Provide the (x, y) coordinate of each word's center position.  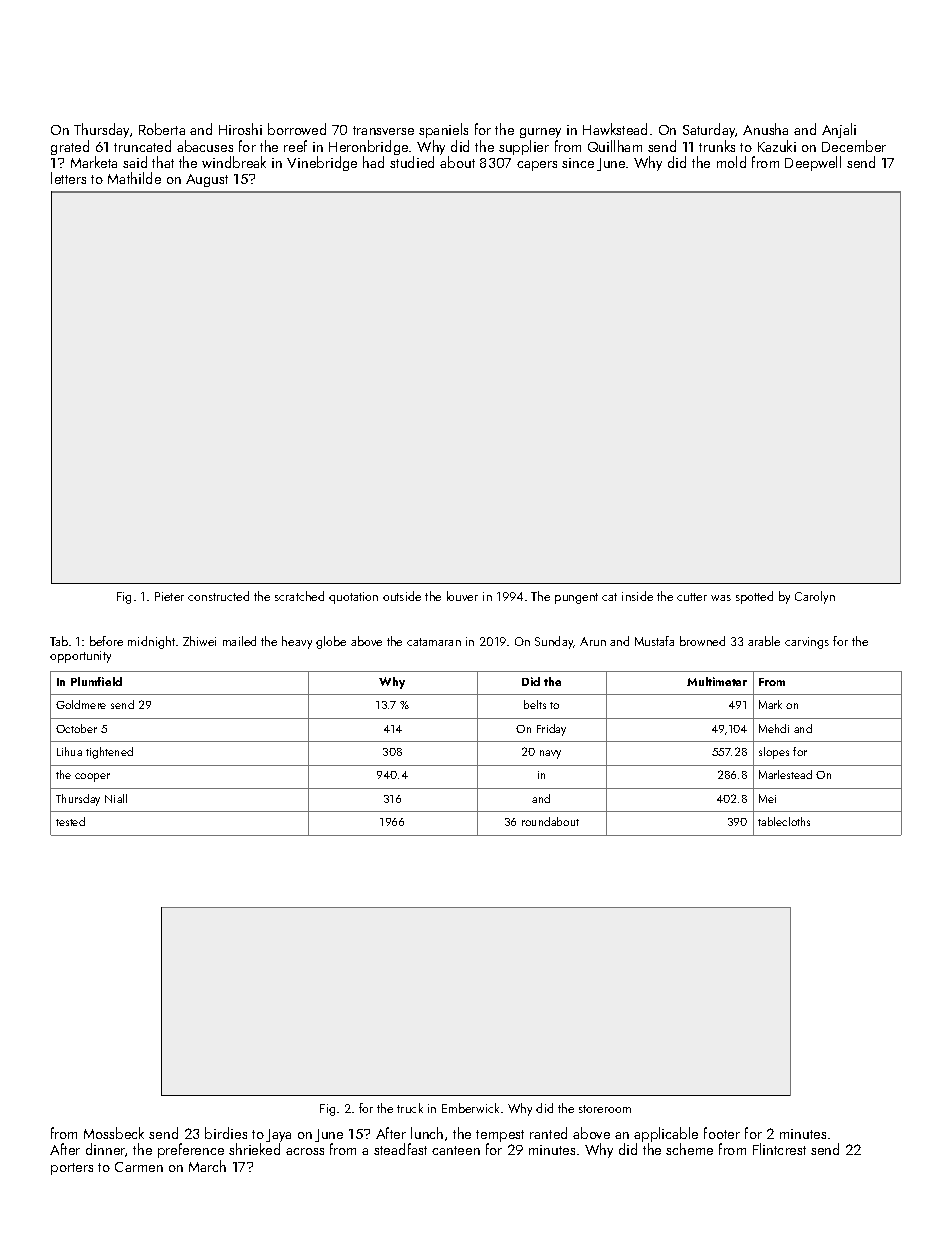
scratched (299, 596)
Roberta (162, 129)
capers (537, 166)
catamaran (434, 642)
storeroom (605, 1109)
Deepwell (813, 163)
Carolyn (815, 597)
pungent (576, 598)
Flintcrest (779, 1149)
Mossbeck (114, 1133)
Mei (767, 798)
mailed (239, 641)
